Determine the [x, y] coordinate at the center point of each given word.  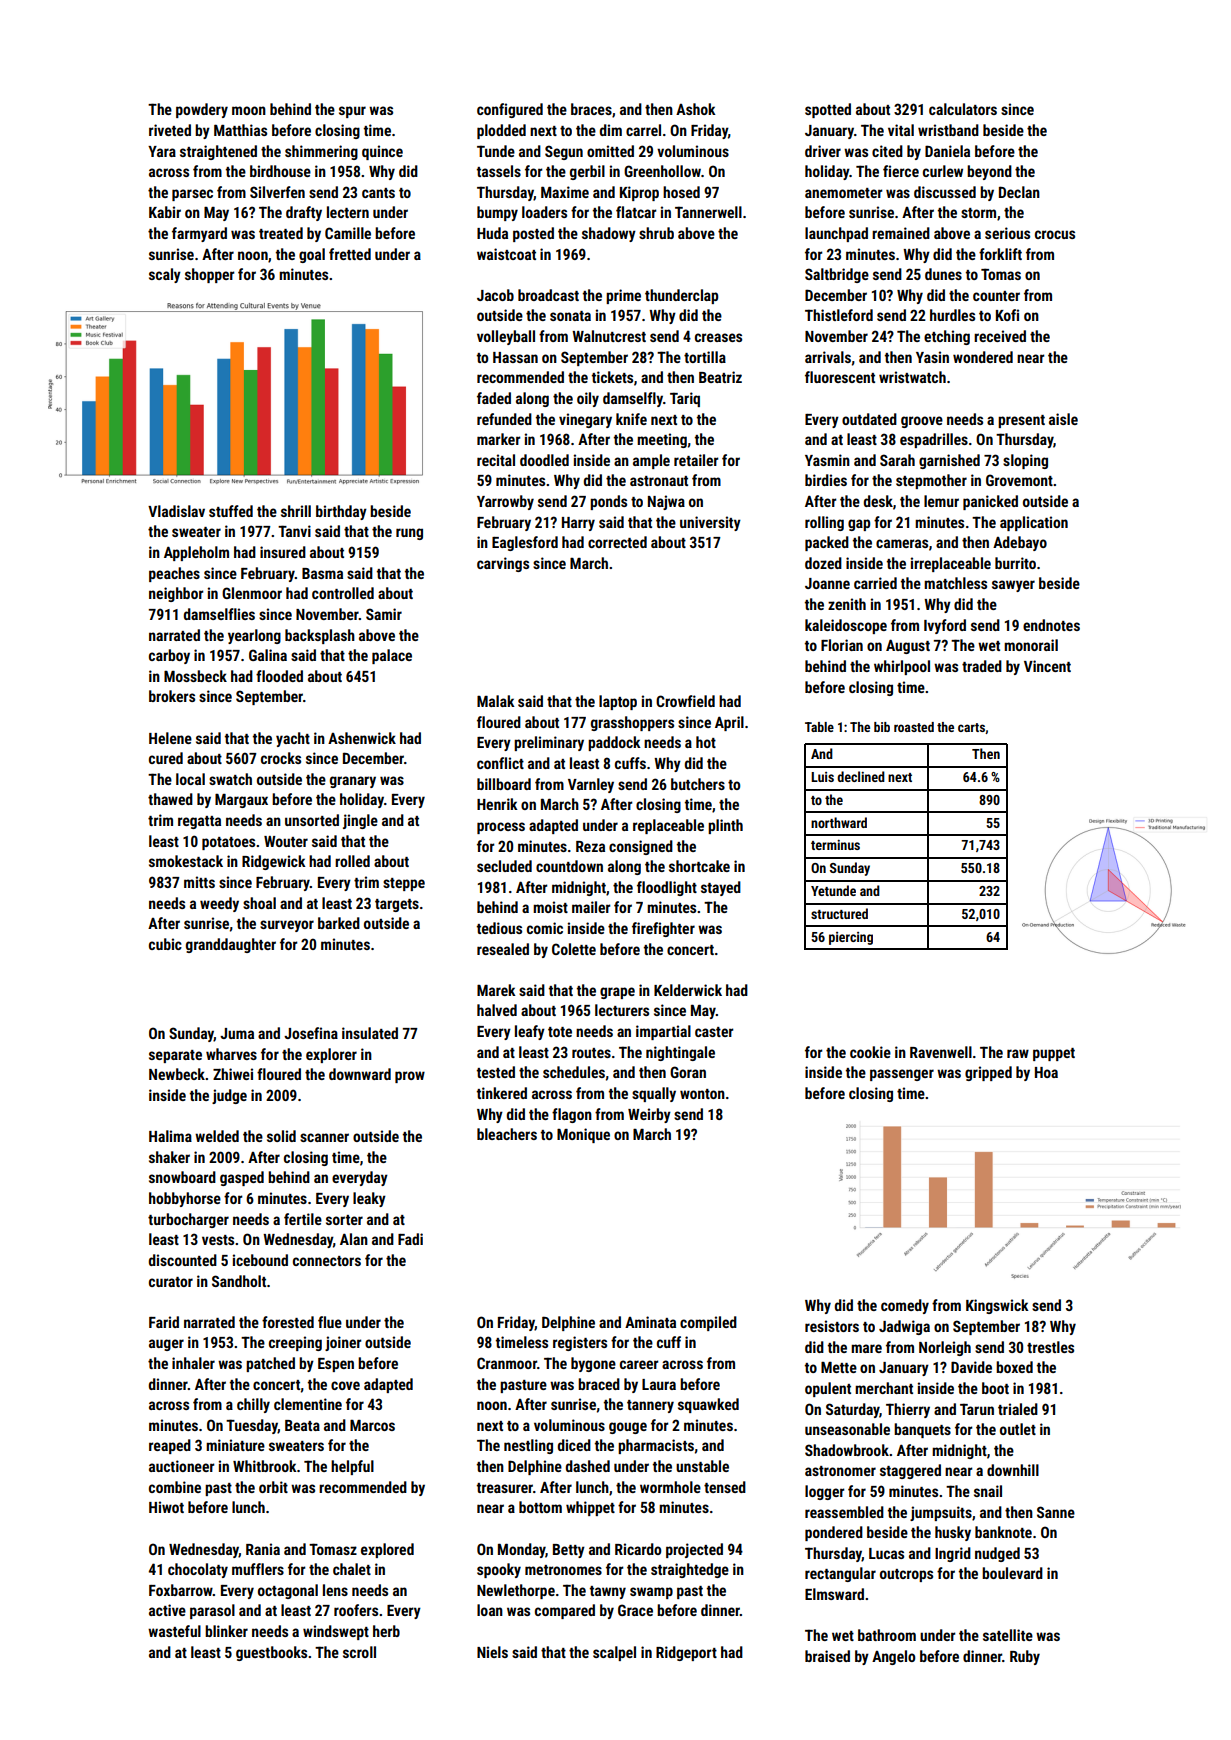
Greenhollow [662, 171]
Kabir [165, 212]
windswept [336, 1632]
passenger [902, 1075]
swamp [651, 1593]
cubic [165, 944]
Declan [1019, 192]
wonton [702, 1094]
